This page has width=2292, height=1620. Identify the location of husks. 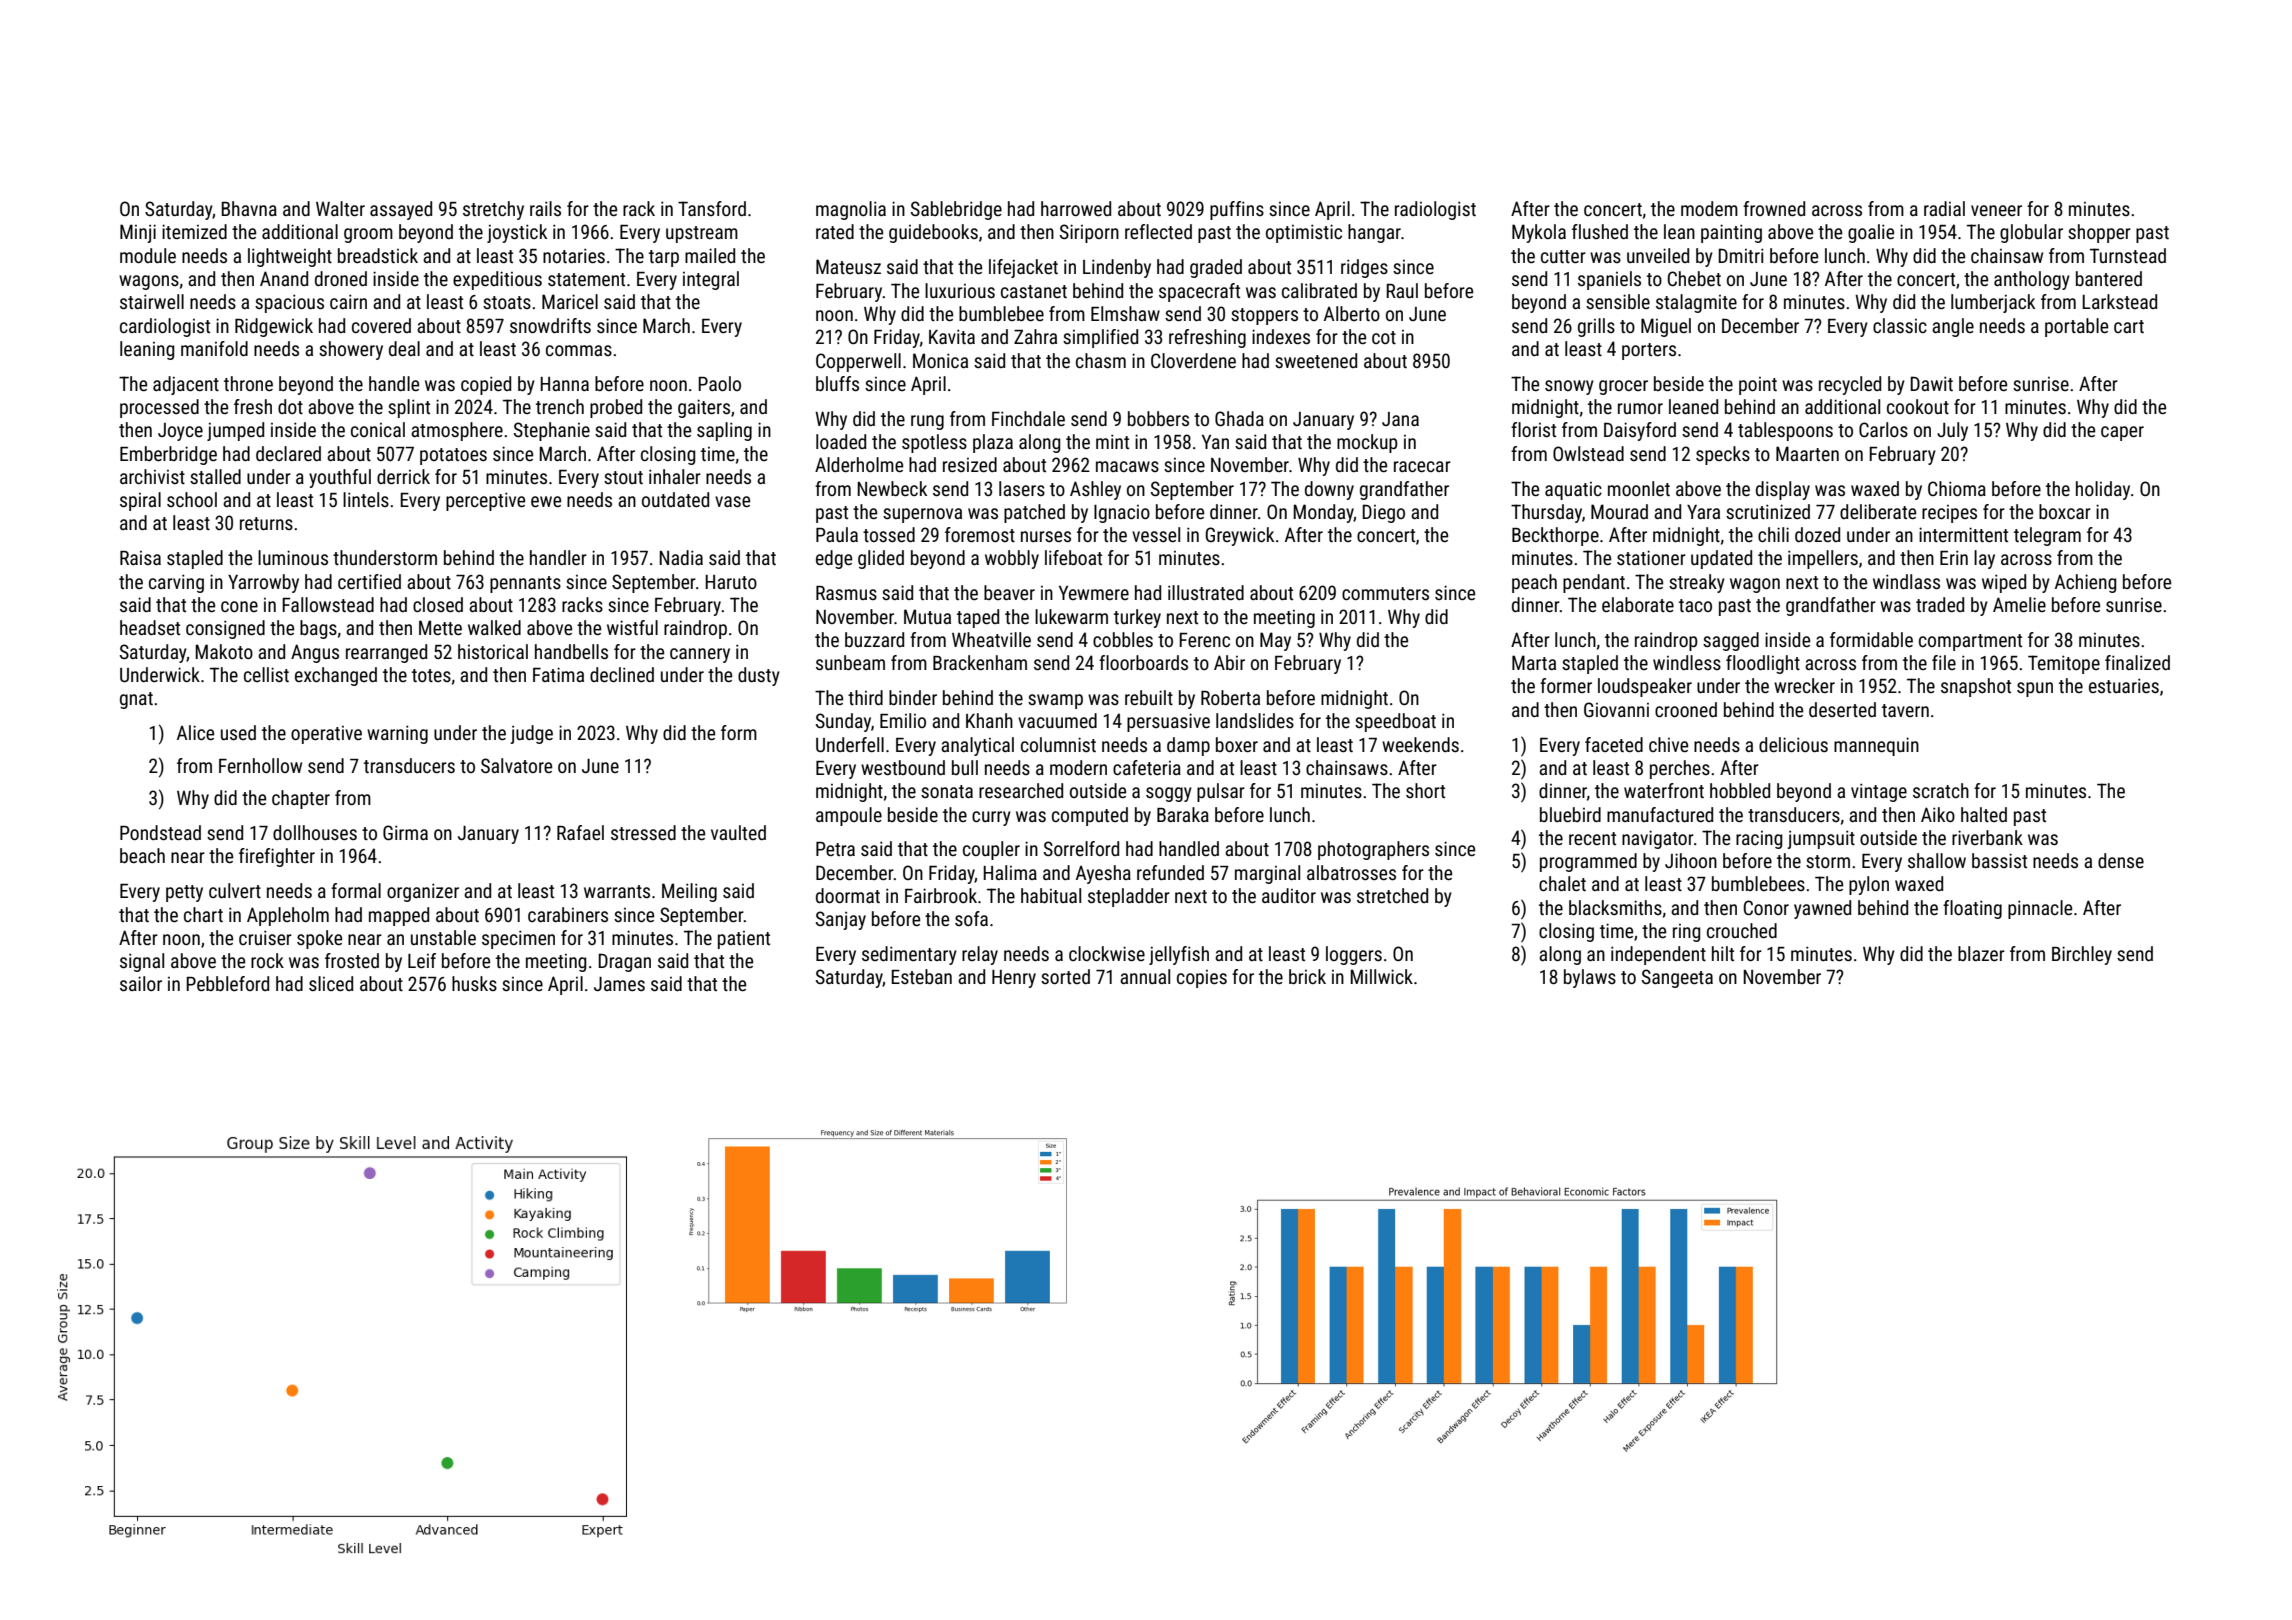
(474, 983).
